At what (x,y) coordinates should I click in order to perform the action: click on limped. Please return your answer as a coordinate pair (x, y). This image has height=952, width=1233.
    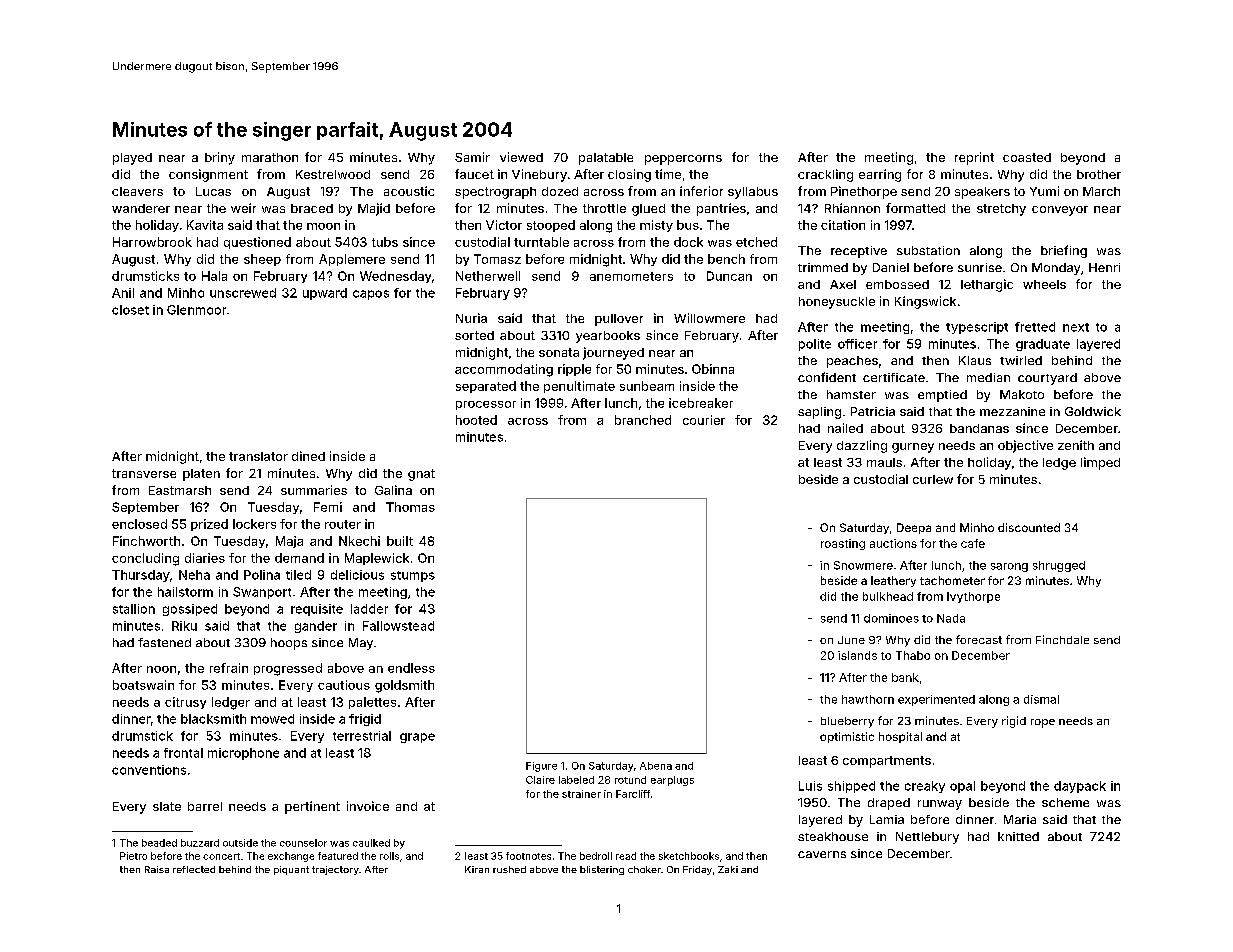
    Looking at the image, I should click on (1100, 463).
